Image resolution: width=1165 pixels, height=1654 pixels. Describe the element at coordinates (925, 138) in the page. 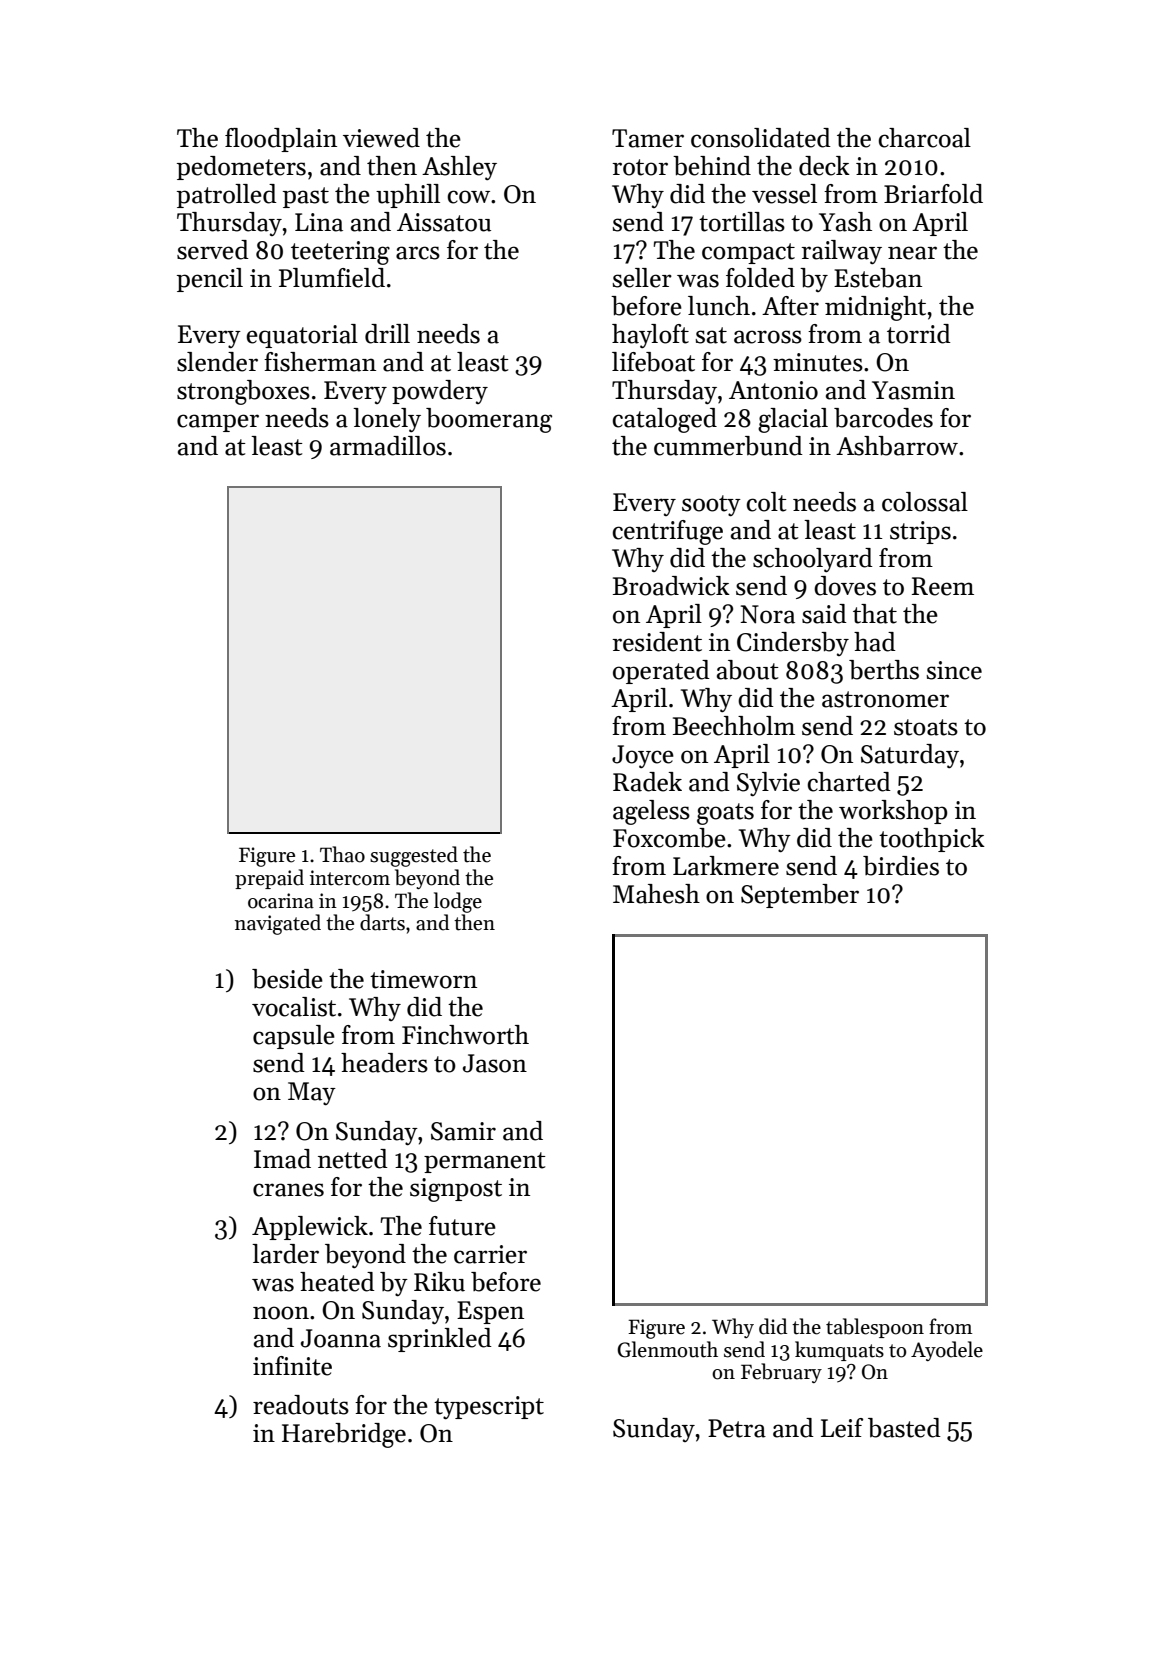

I see `charcoal` at that location.
